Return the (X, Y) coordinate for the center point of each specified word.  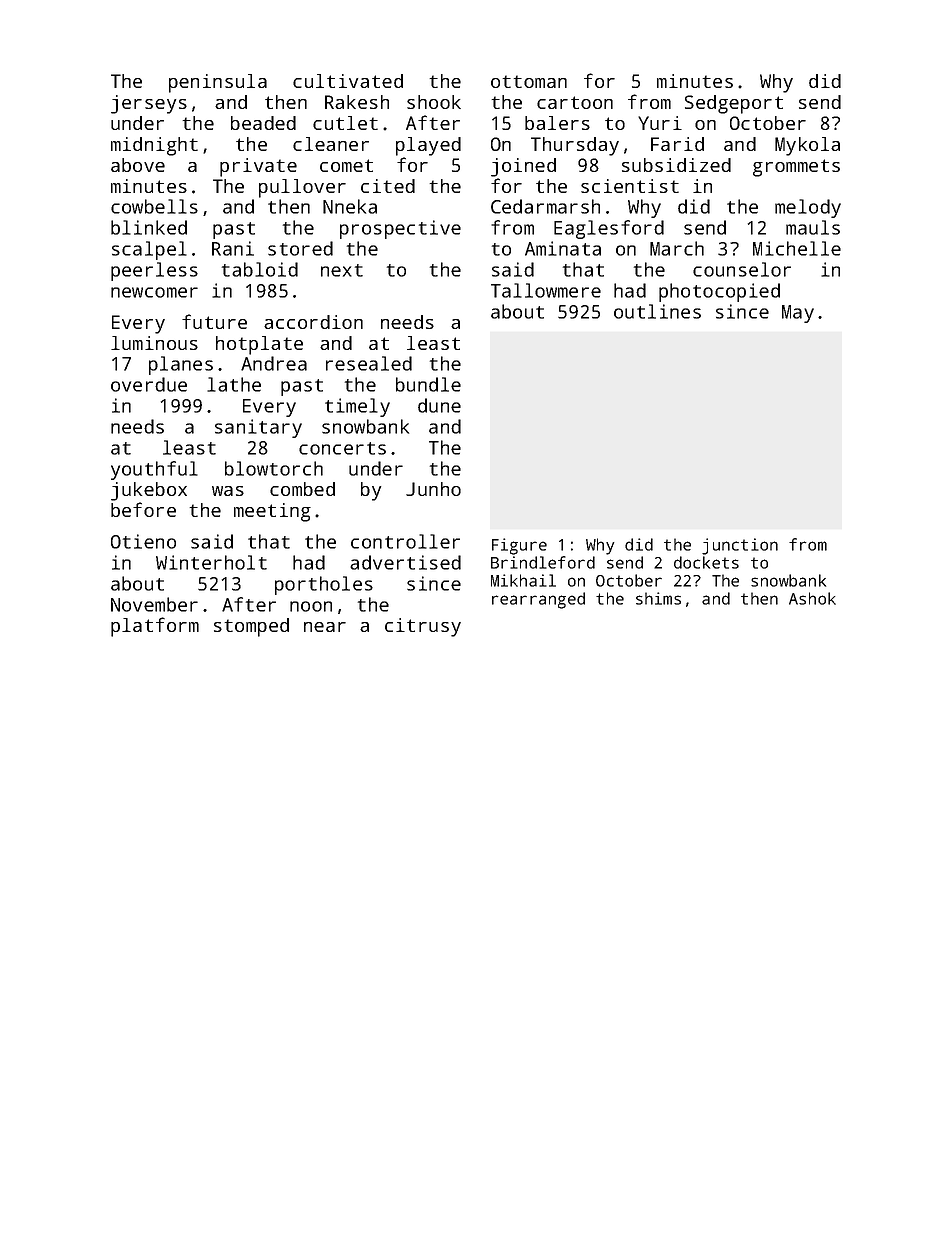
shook (434, 102)
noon (311, 606)
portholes (324, 585)
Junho (433, 489)
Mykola (807, 146)
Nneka (350, 206)
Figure (519, 546)
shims (658, 598)
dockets (706, 562)
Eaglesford (609, 229)
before (143, 509)
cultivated (348, 81)
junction (740, 546)
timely (357, 407)
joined (523, 167)
